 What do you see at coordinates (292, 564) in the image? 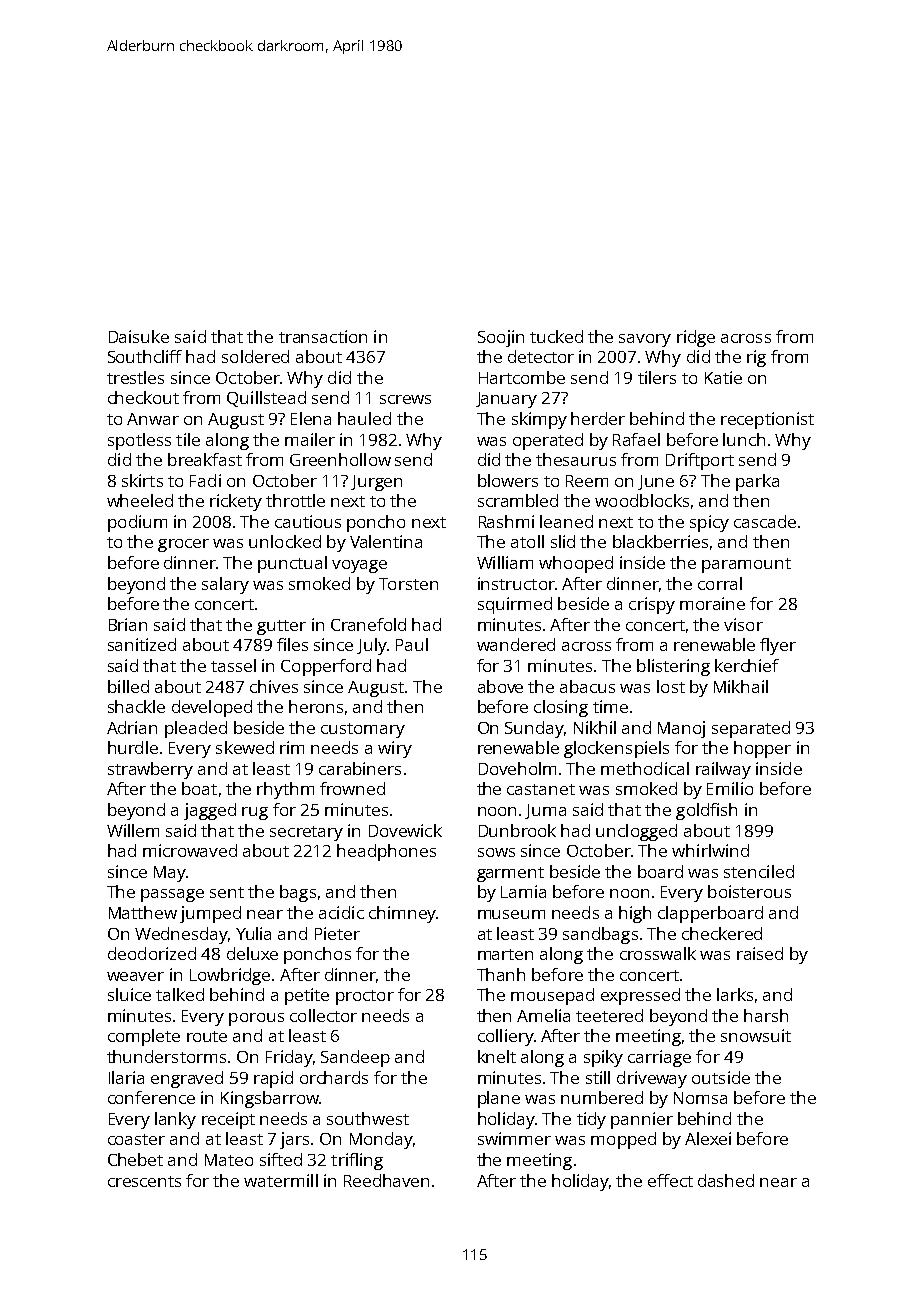
I see `punctual` at bounding box center [292, 564].
